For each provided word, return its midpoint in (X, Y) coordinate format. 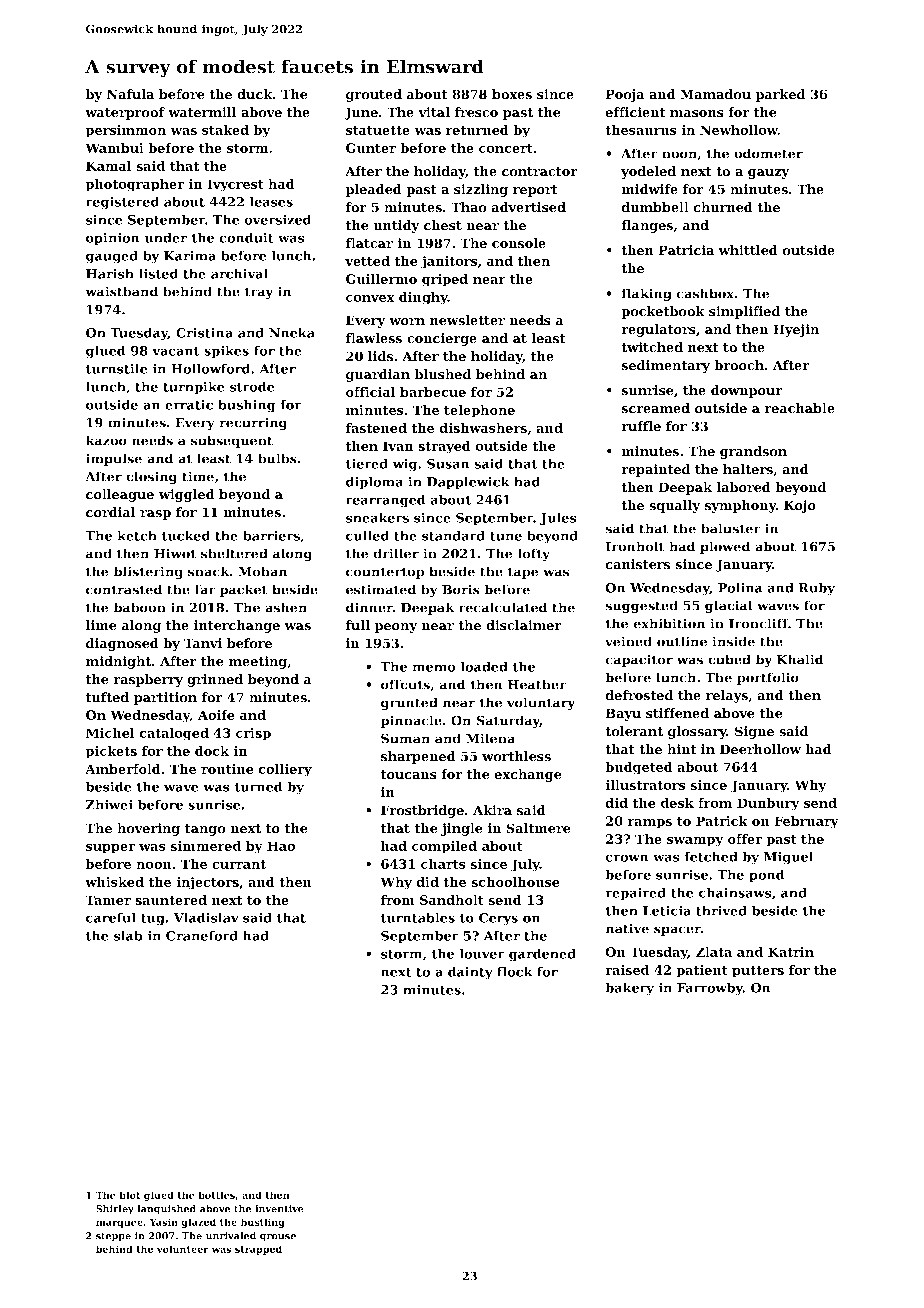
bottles (216, 1195)
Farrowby (710, 989)
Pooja (625, 95)
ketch (137, 535)
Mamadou (715, 94)
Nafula (130, 94)
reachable (800, 408)
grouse (278, 1238)
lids (380, 356)
